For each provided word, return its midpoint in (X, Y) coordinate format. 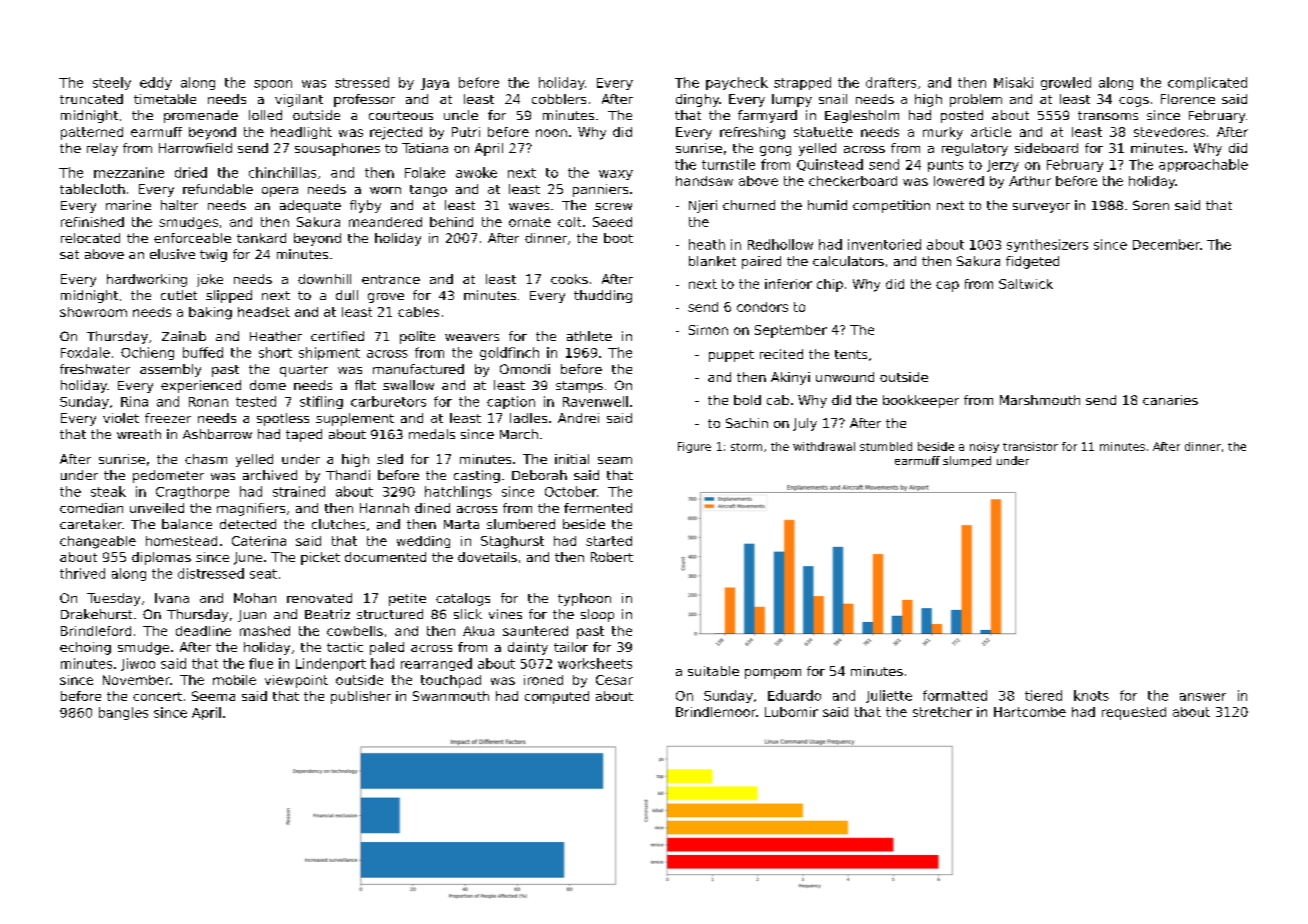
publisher (361, 697)
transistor (1030, 446)
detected (248, 524)
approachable (1203, 165)
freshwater (95, 369)
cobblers (559, 99)
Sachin (747, 423)
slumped (967, 461)
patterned (92, 133)
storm (746, 447)
